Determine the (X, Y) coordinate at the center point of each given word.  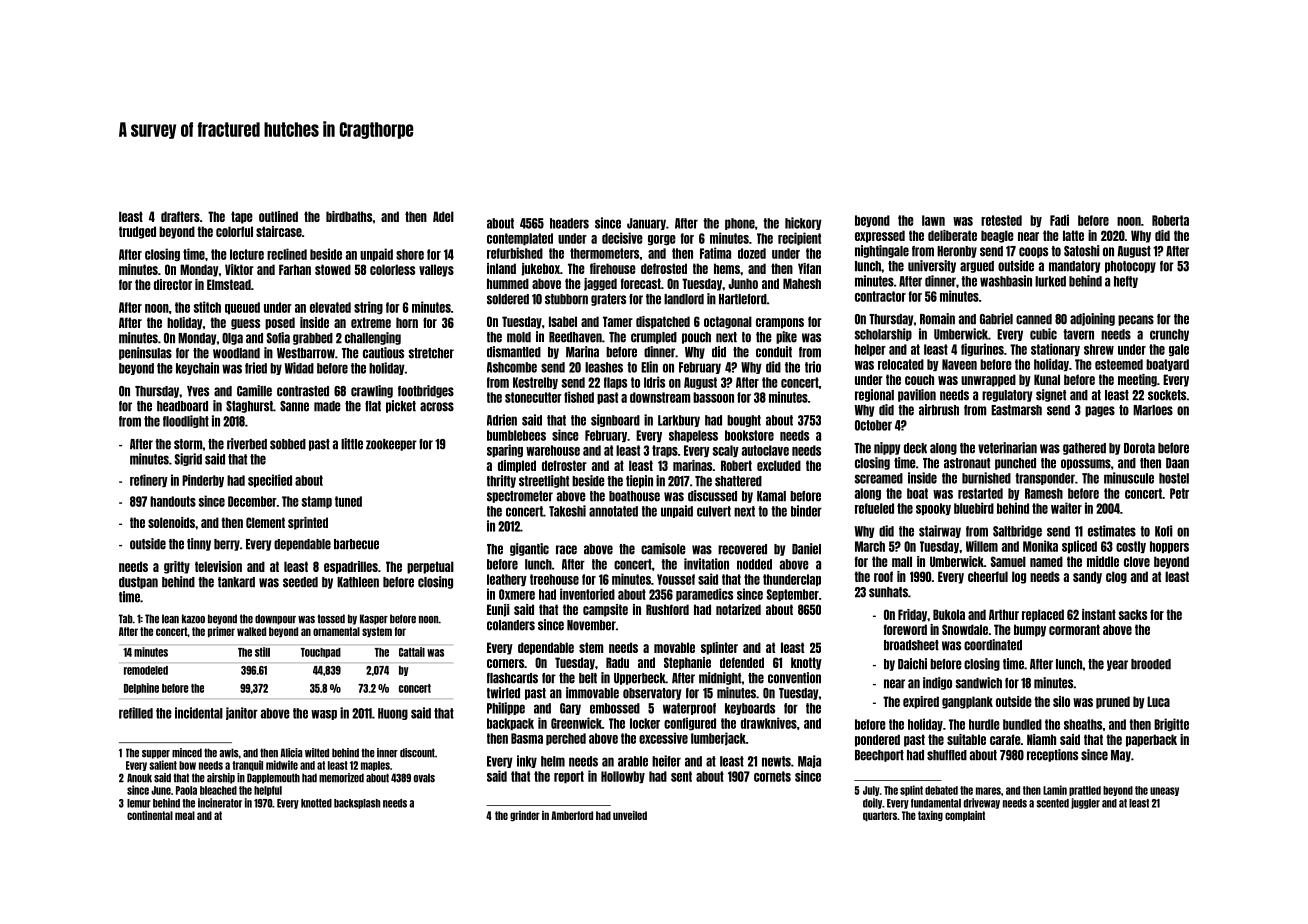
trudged (137, 232)
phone (740, 224)
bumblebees (516, 435)
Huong (393, 714)
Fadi (1059, 220)
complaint (965, 816)
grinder (525, 816)
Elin (649, 367)
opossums (1086, 464)
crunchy (1169, 335)
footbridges (426, 391)
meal (185, 815)
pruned (1113, 702)
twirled (503, 693)
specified (270, 480)
